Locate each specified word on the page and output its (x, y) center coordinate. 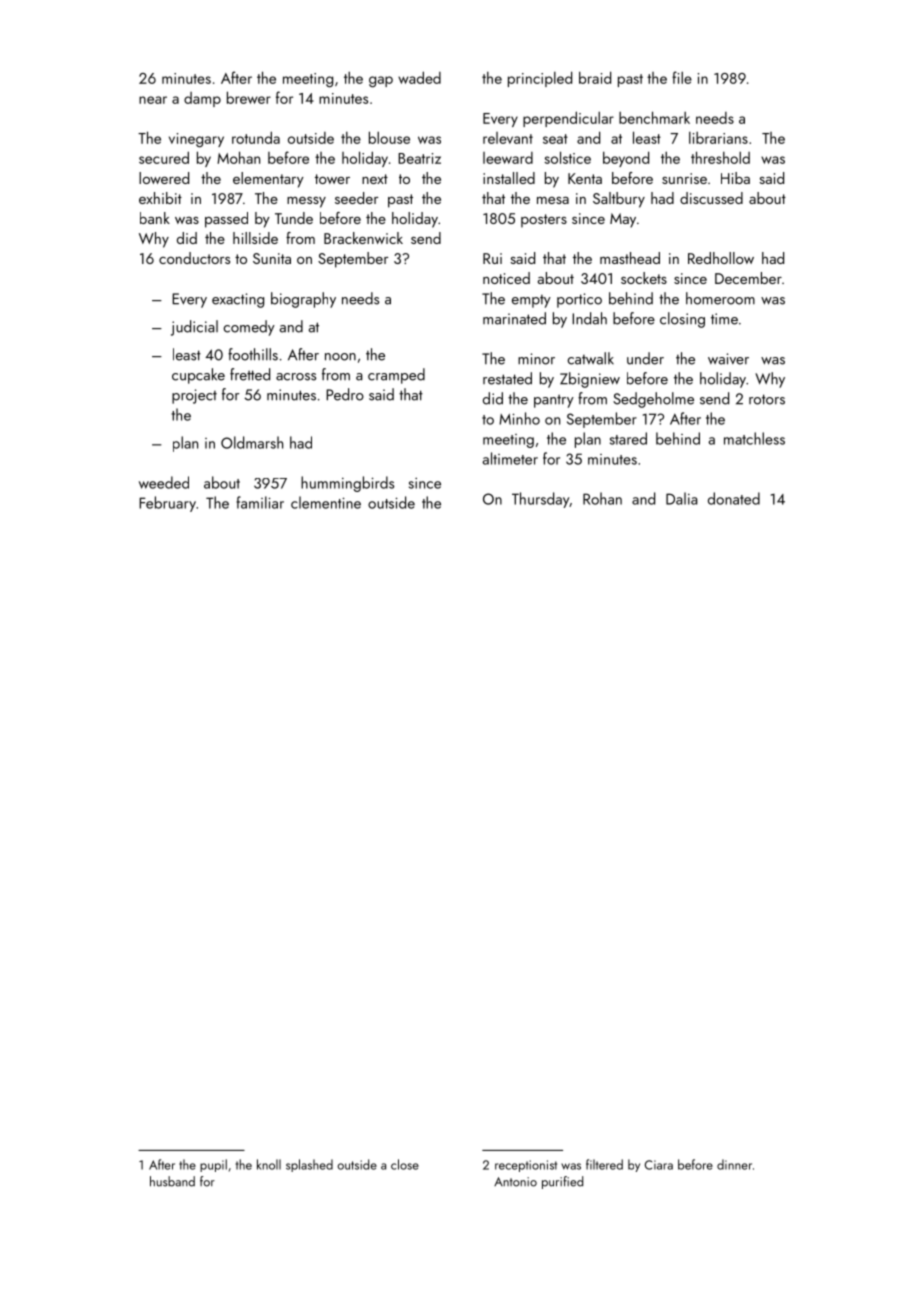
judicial (194, 328)
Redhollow (721, 258)
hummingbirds (347, 484)
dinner (734, 1164)
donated (734, 498)
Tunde (294, 218)
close (405, 1164)
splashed (309, 1165)
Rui (492, 258)
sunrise (684, 178)
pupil (213, 1165)
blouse (389, 137)
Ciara (659, 1165)
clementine (326, 502)
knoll (269, 1164)
